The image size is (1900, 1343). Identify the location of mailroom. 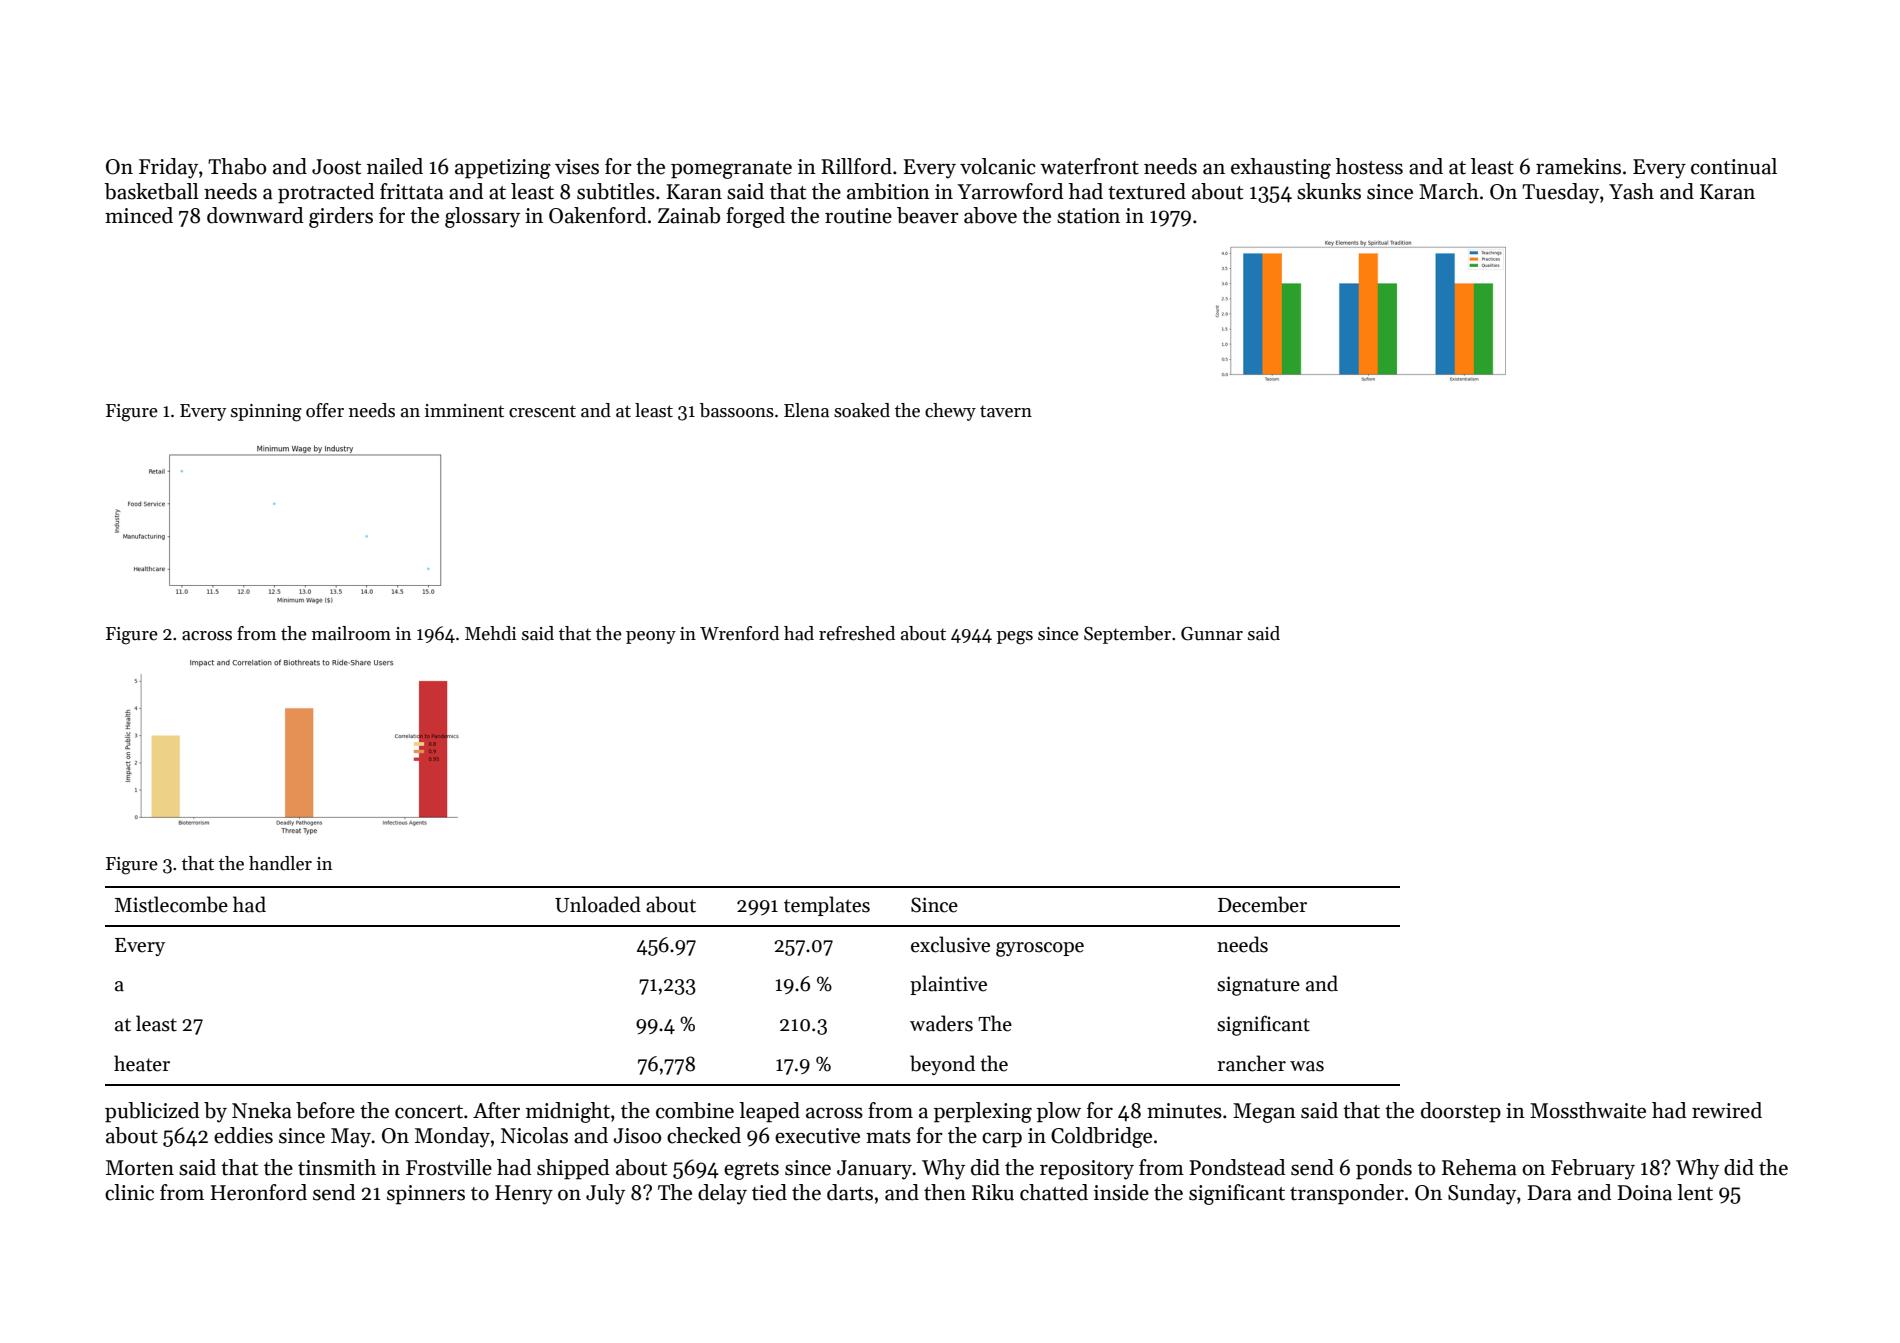
(351, 633).
